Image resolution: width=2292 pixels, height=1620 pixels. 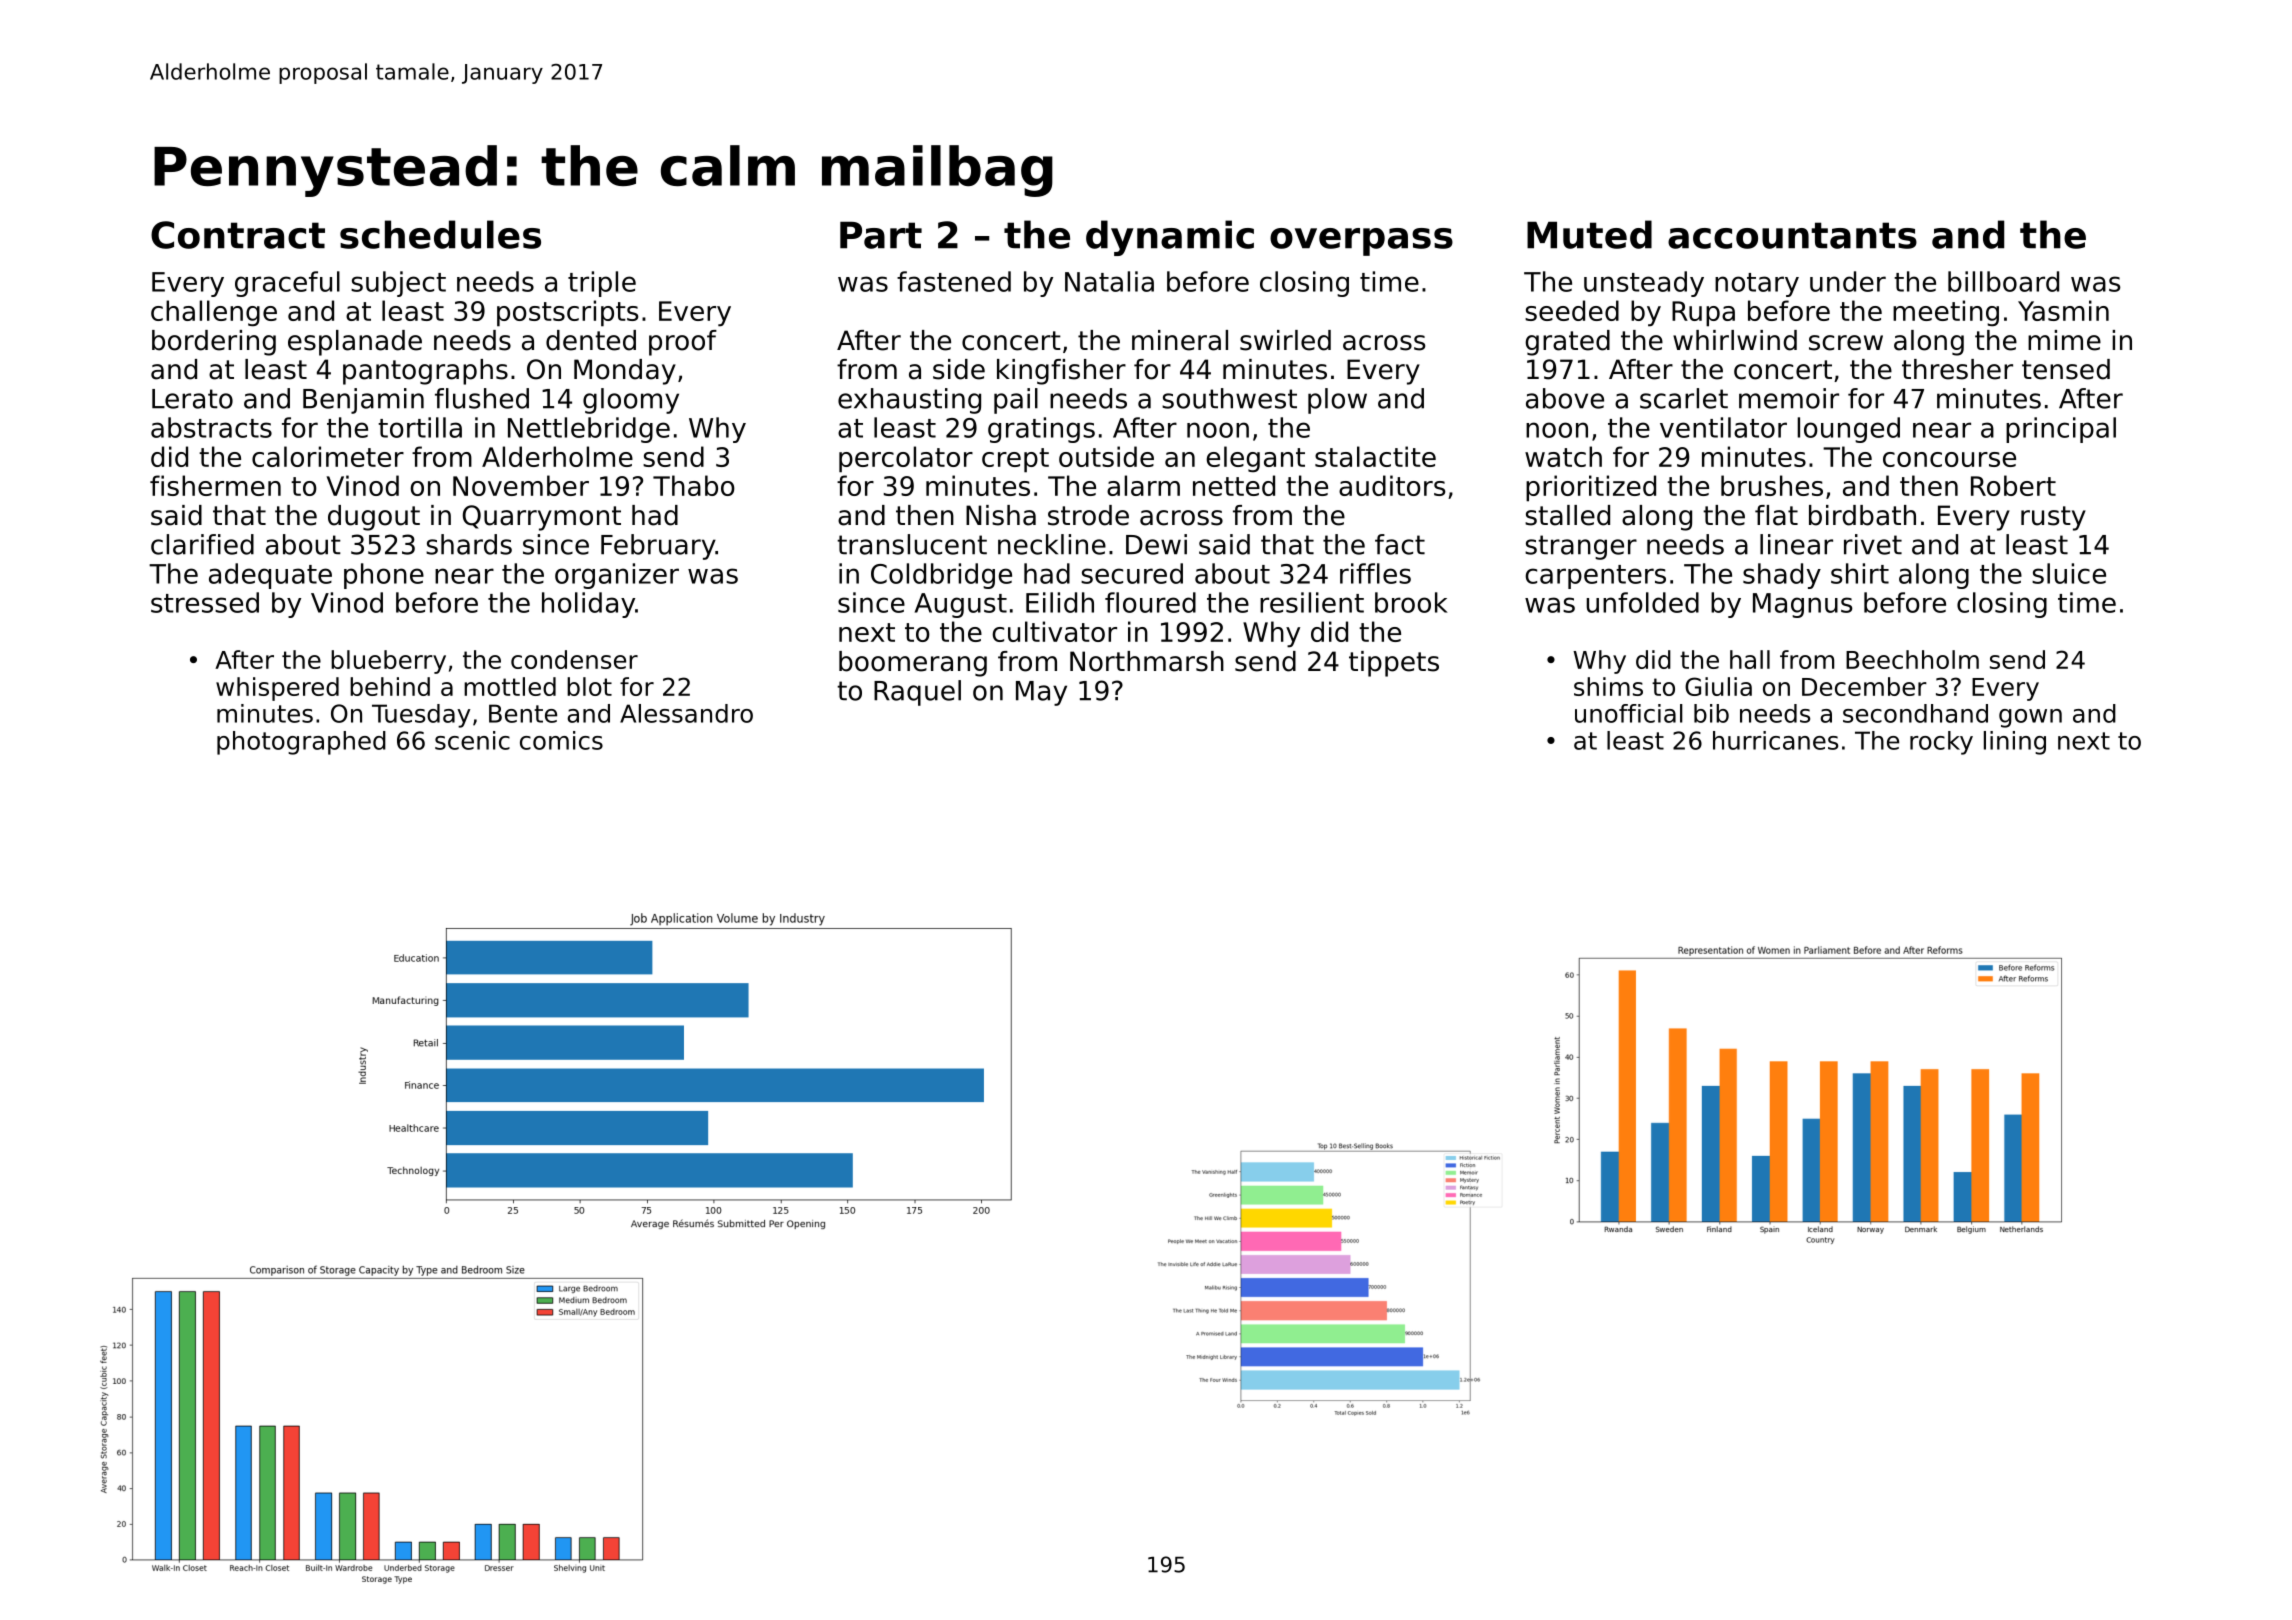 I want to click on schedules, so click(x=440, y=234).
